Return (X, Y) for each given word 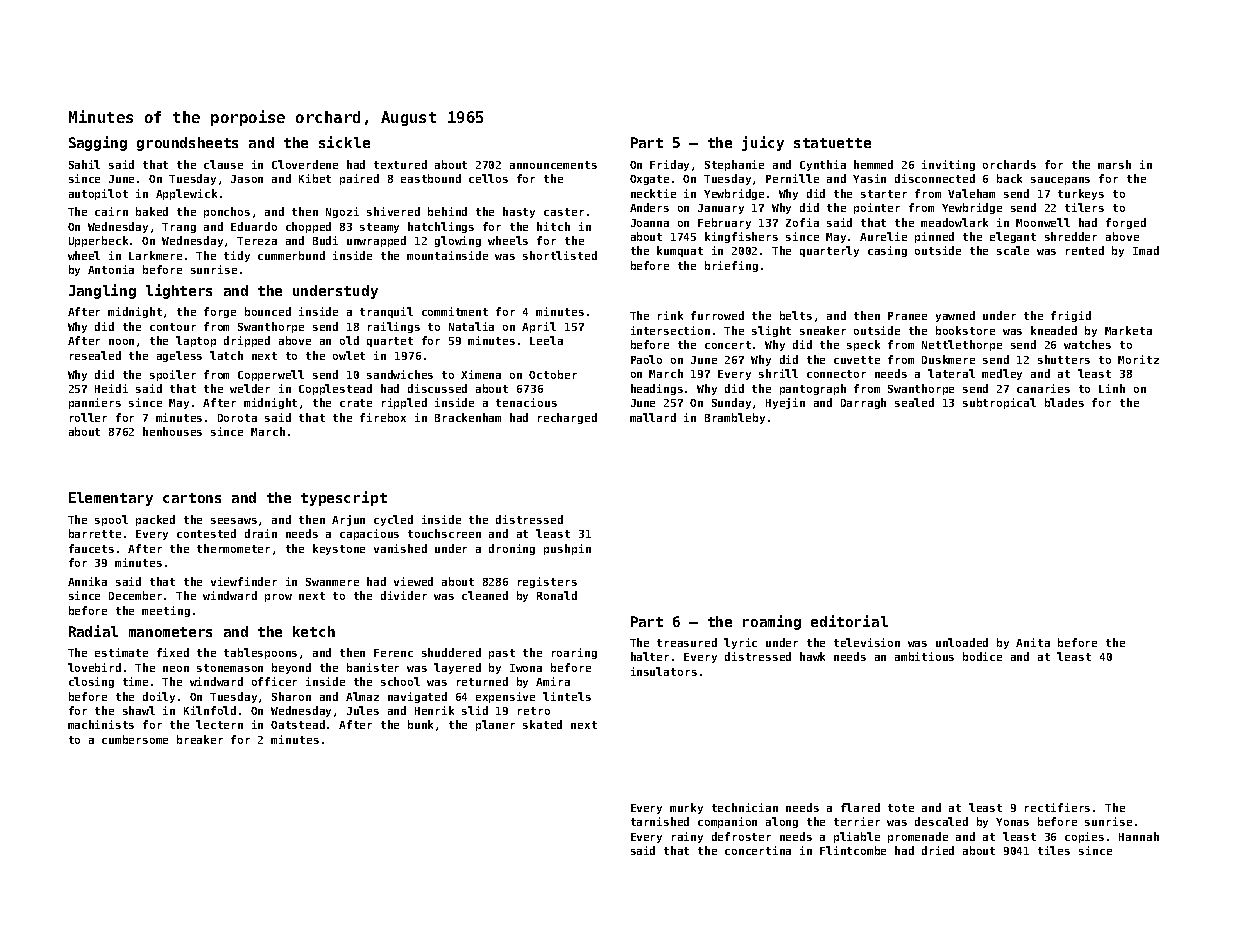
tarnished (660, 821)
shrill (778, 373)
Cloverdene (305, 164)
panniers (95, 403)
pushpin (567, 549)
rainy (687, 837)
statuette (832, 143)
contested (206, 533)
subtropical (999, 403)
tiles (1054, 850)
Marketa (1128, 330)
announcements (553, 165)
